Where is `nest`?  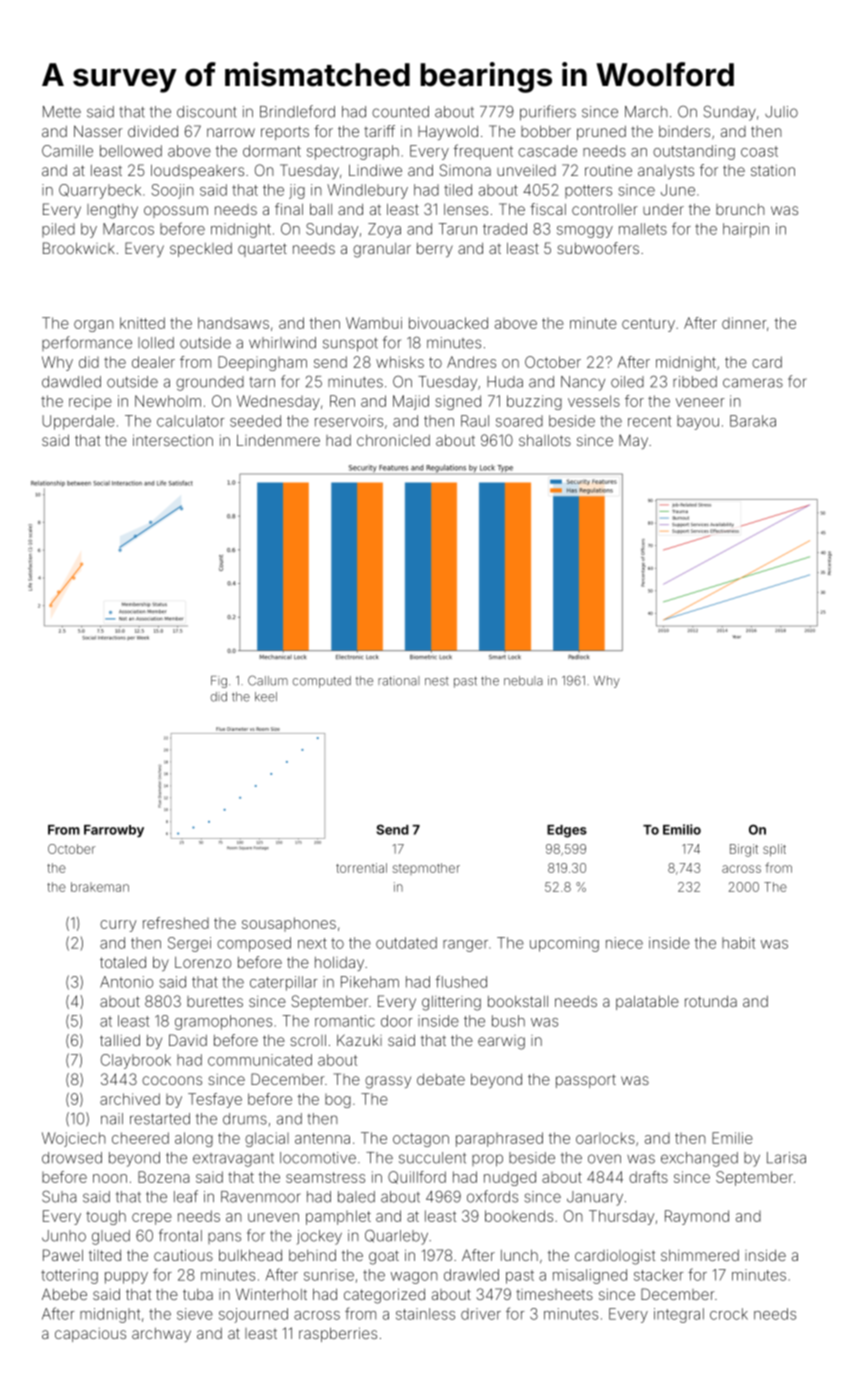
nest is located at coordinates (437, 681).
